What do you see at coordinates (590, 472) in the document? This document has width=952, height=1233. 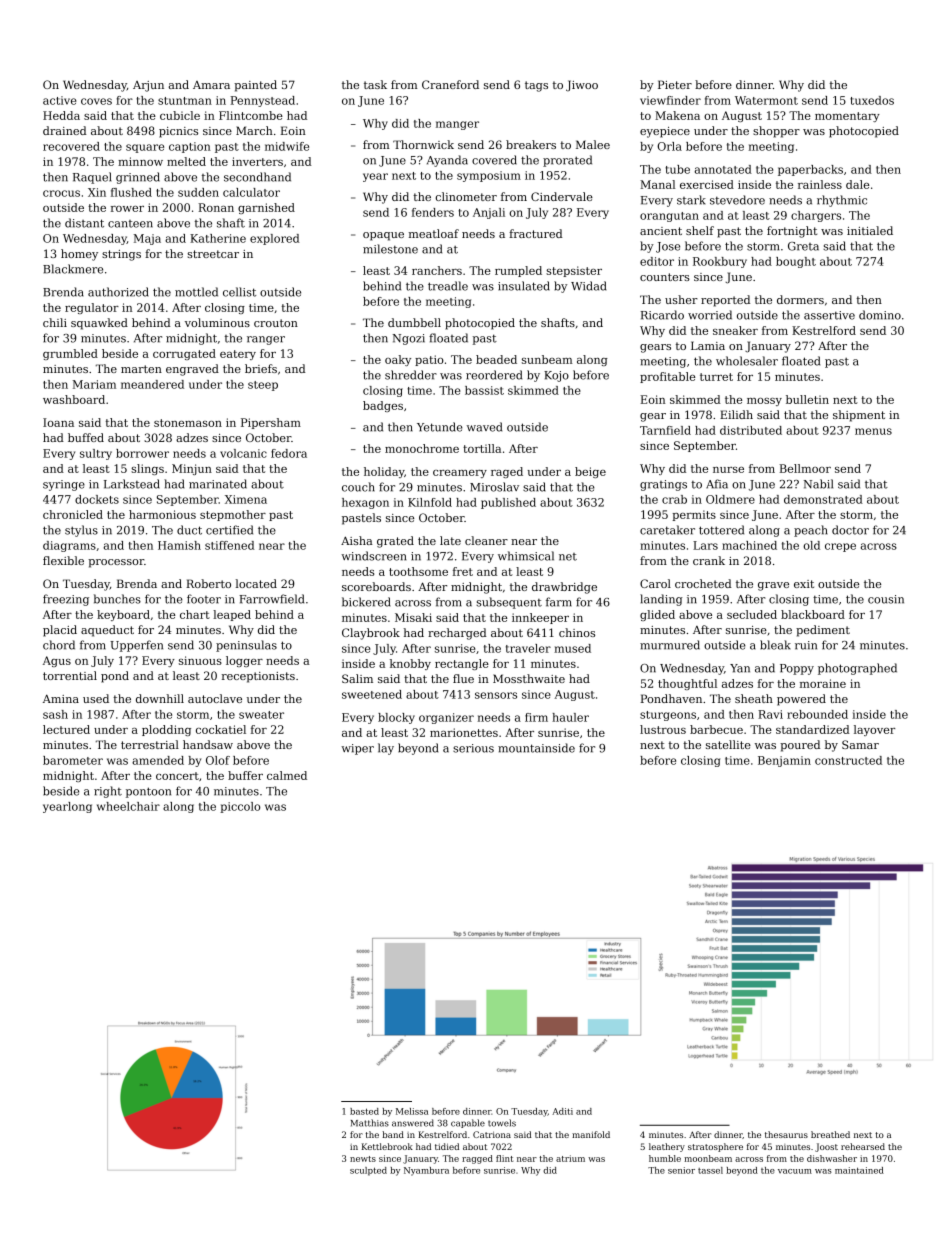 I see `beige` at bounding box center [590, 472].
